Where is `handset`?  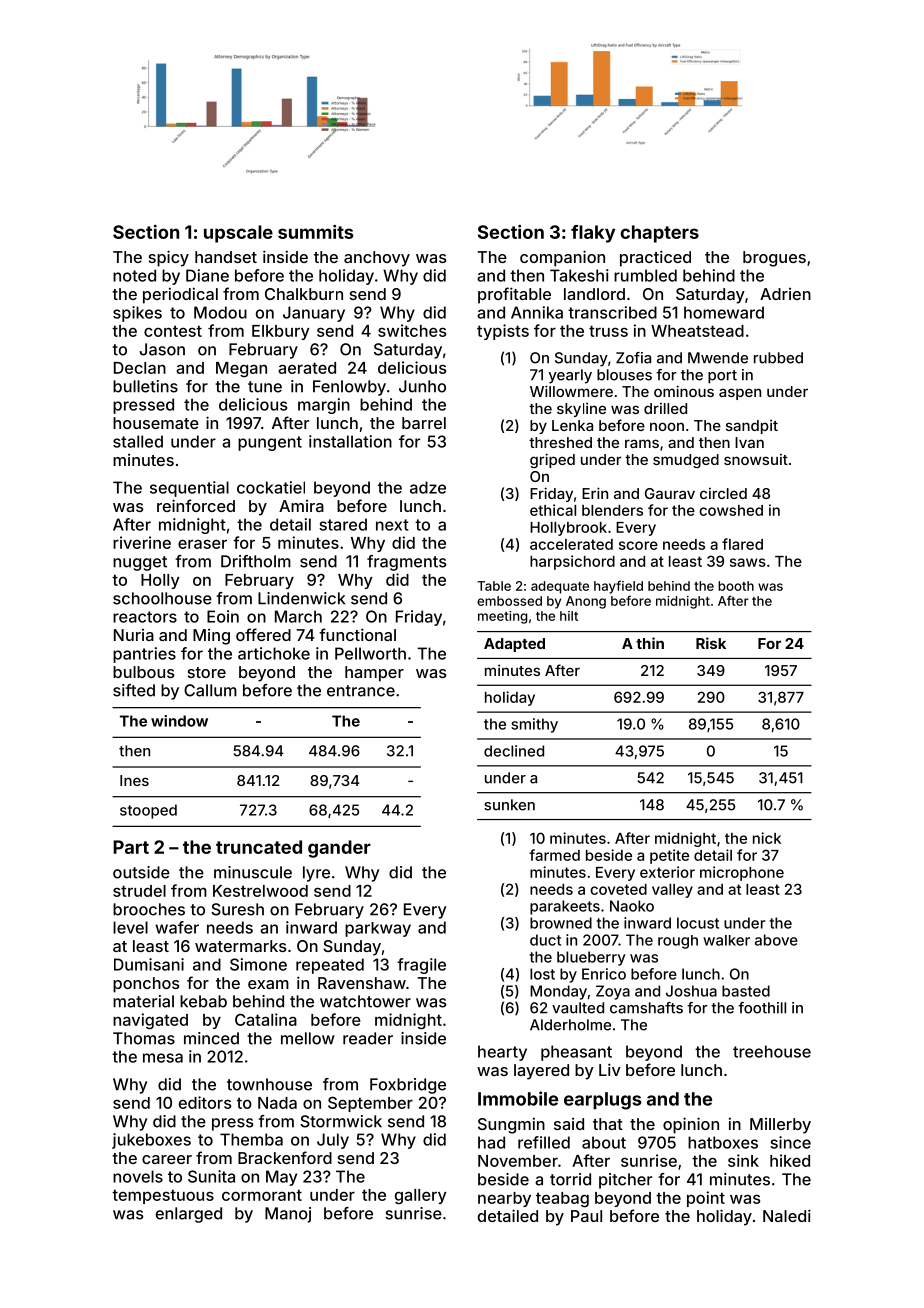
handset is located at coordinates (226, 257).
